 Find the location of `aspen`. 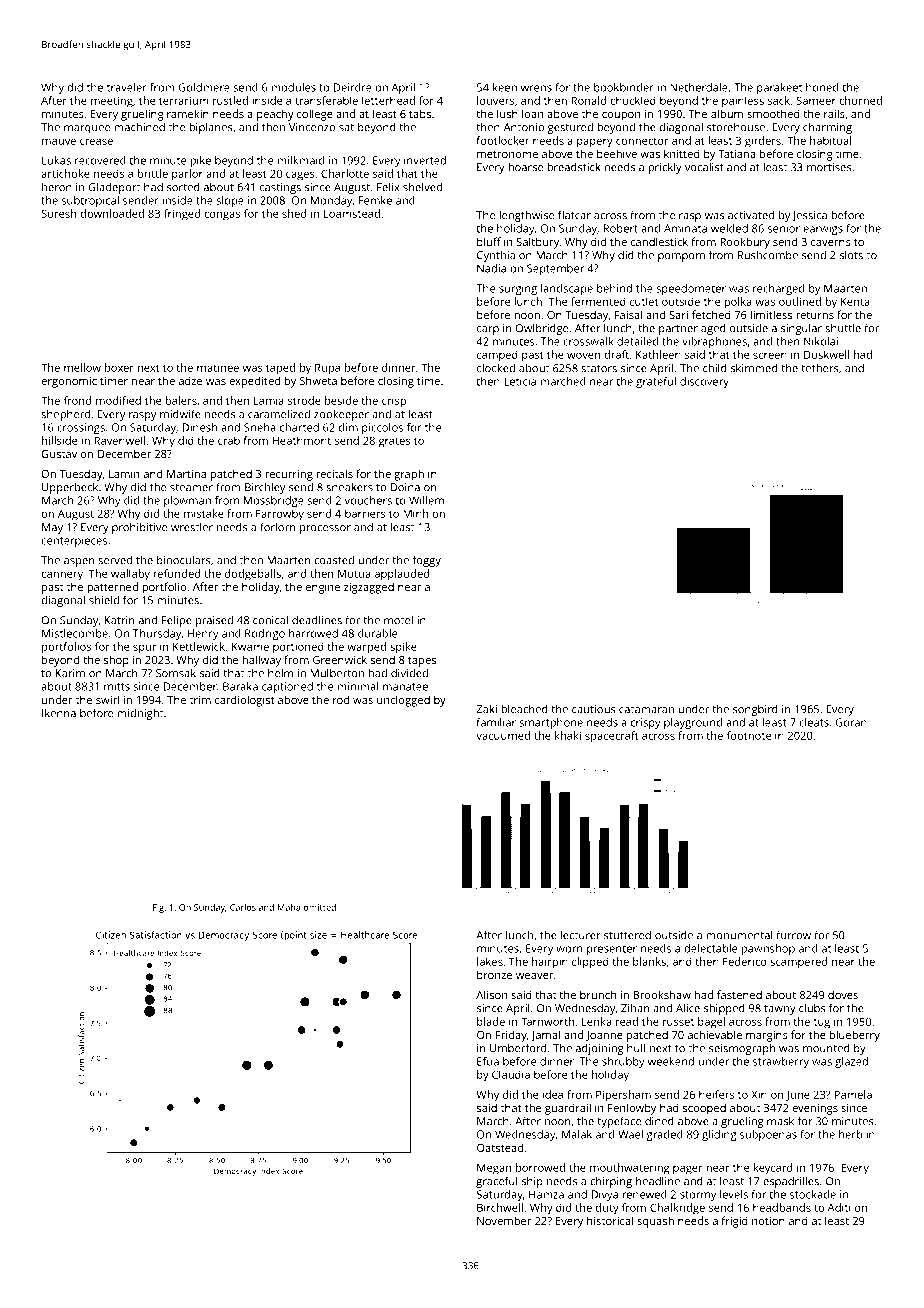

aspen is located at coordinates (79, 562).
